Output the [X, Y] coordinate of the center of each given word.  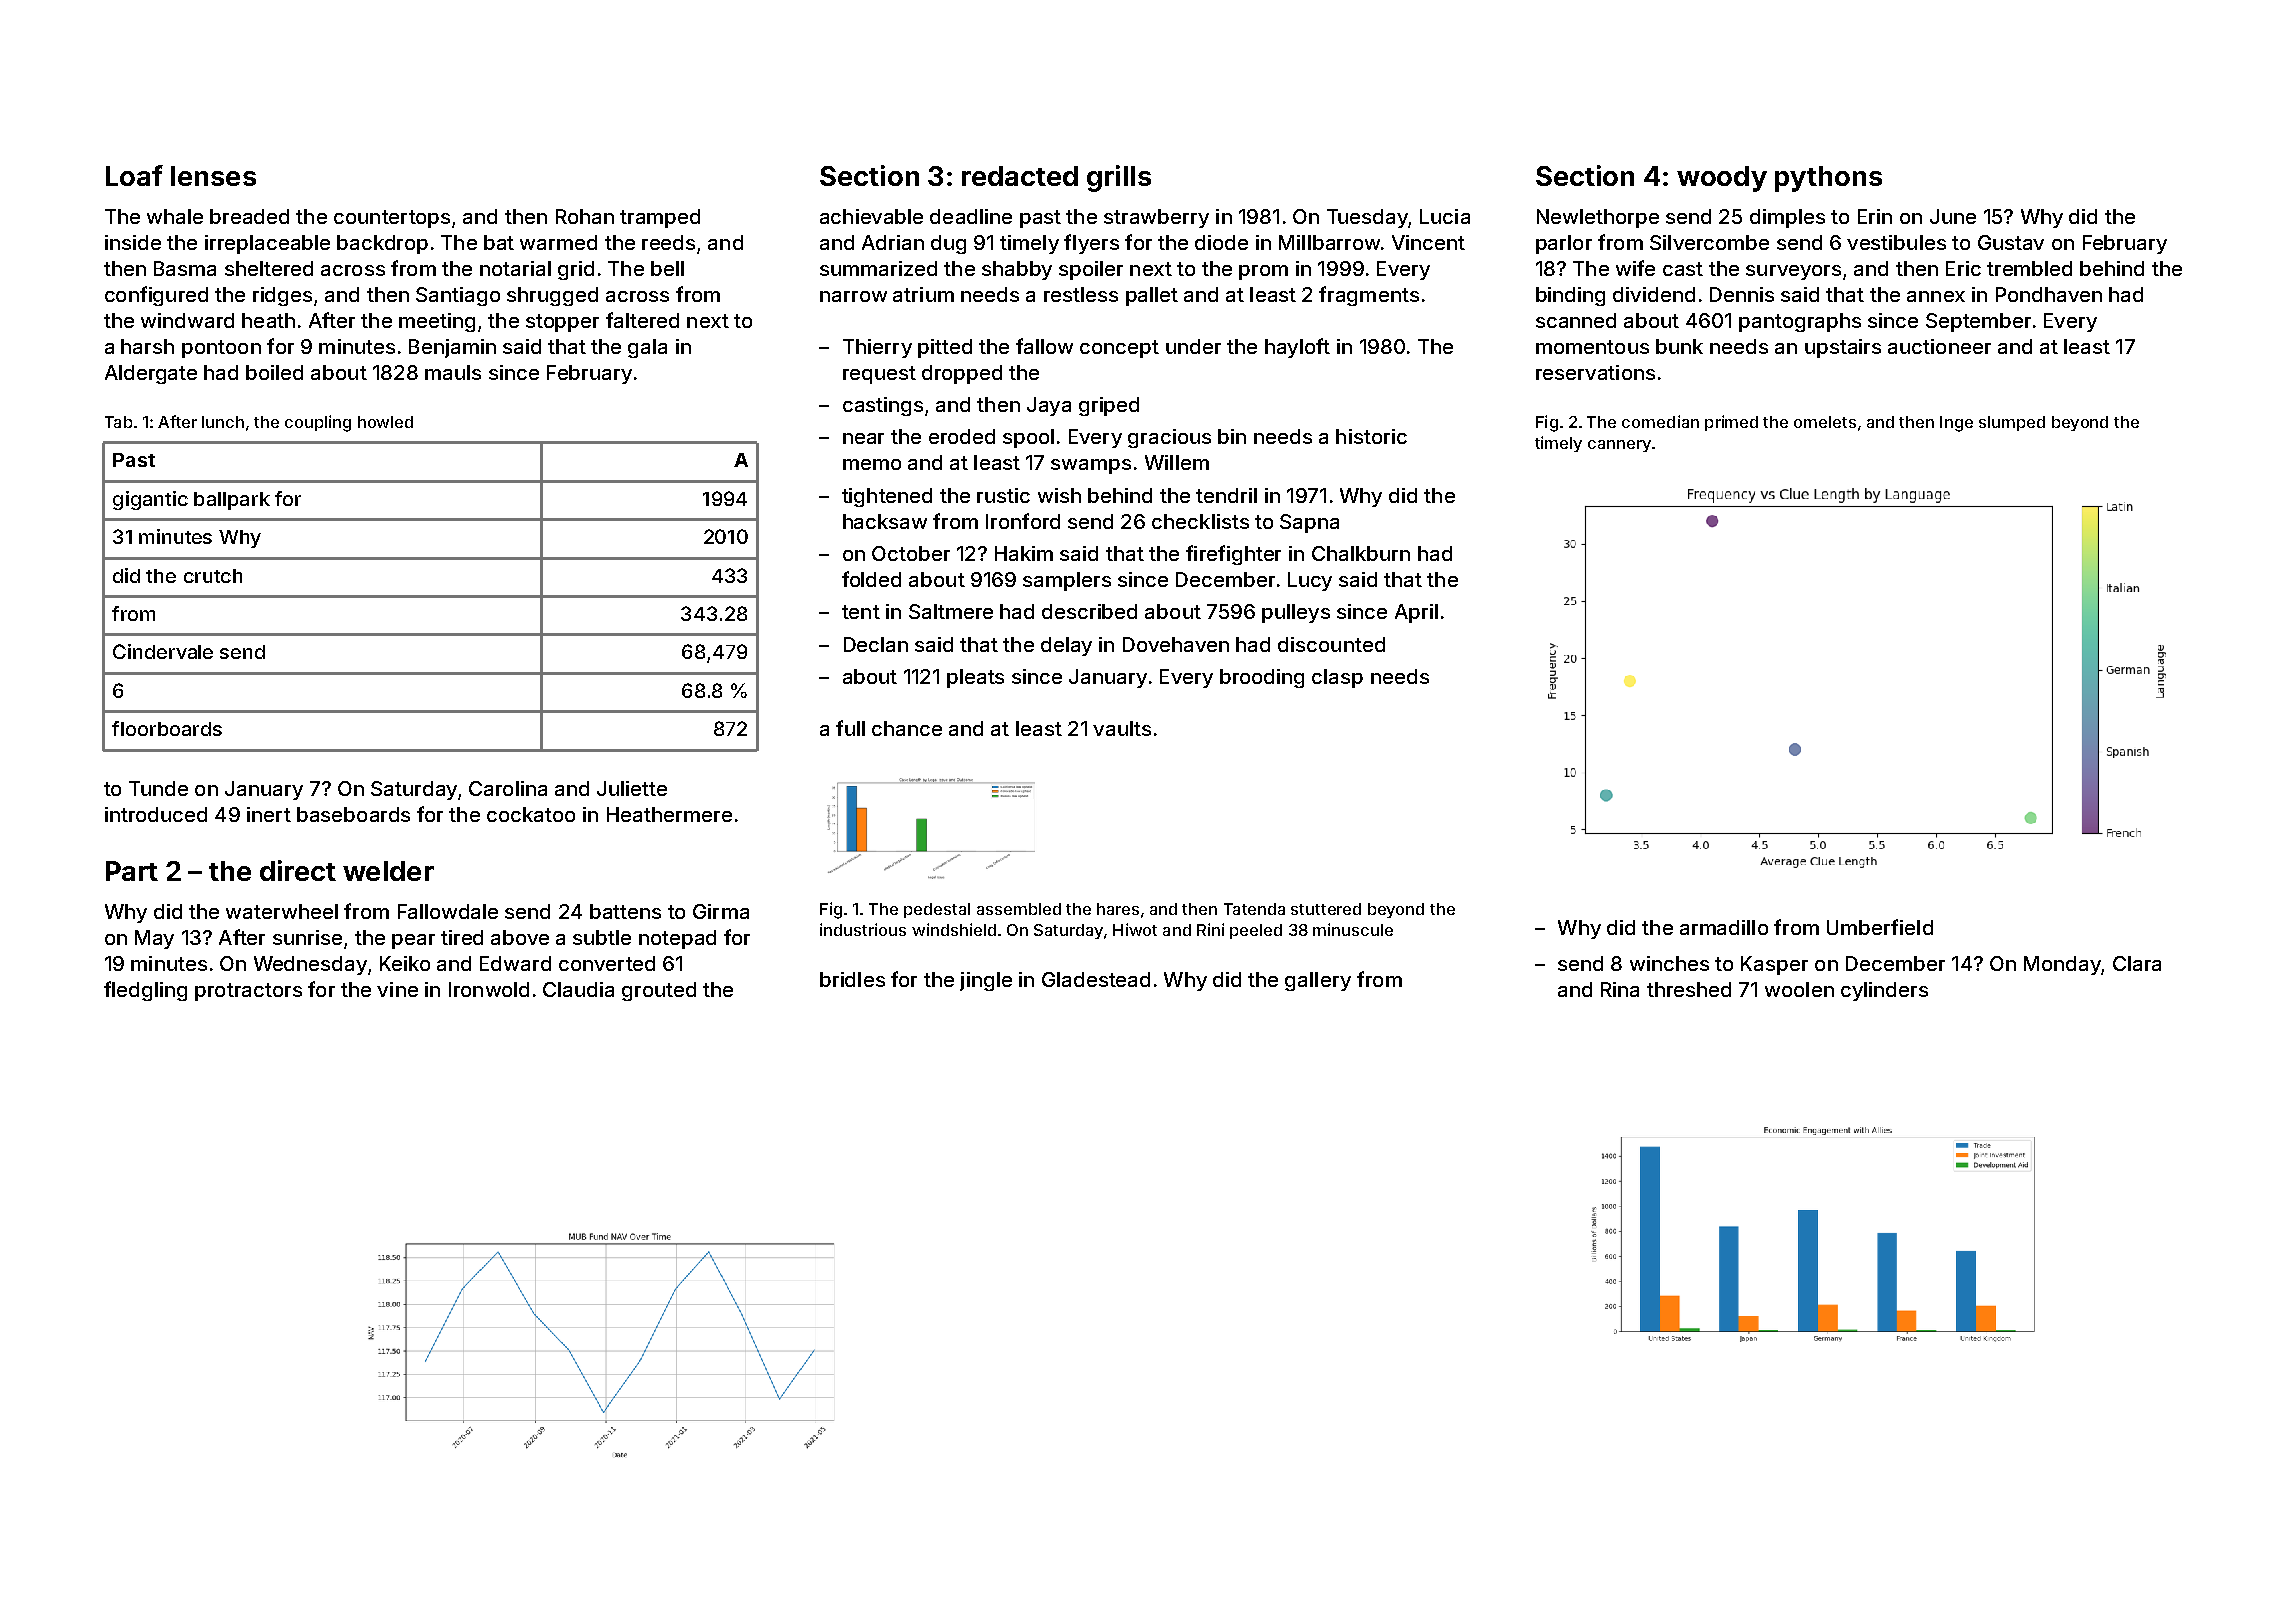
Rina [1620, 989]
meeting [437, 322]
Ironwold [489, 989]
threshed [1689, 989]
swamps [1091, 466]
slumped [2012, 423]
